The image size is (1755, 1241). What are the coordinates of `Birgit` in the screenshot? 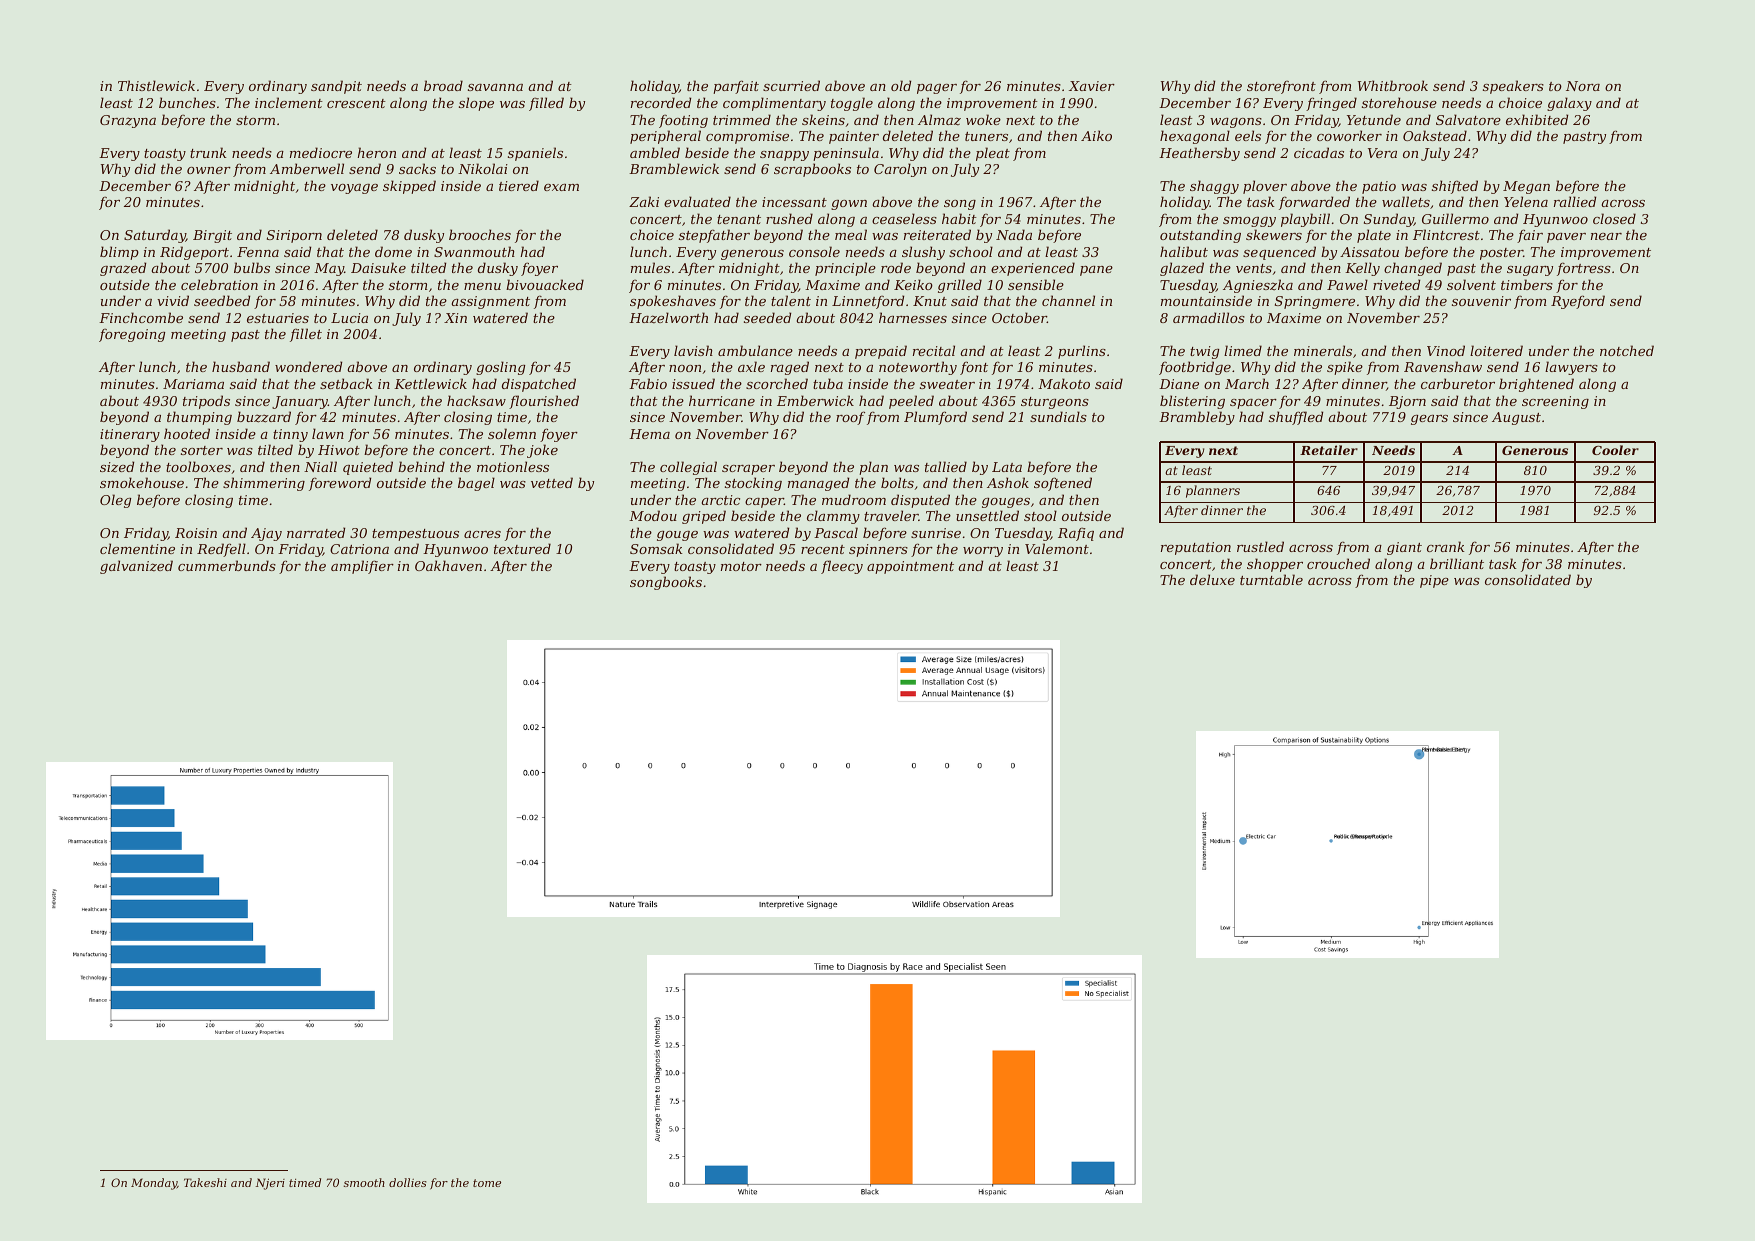 It's located at (212, 236).
